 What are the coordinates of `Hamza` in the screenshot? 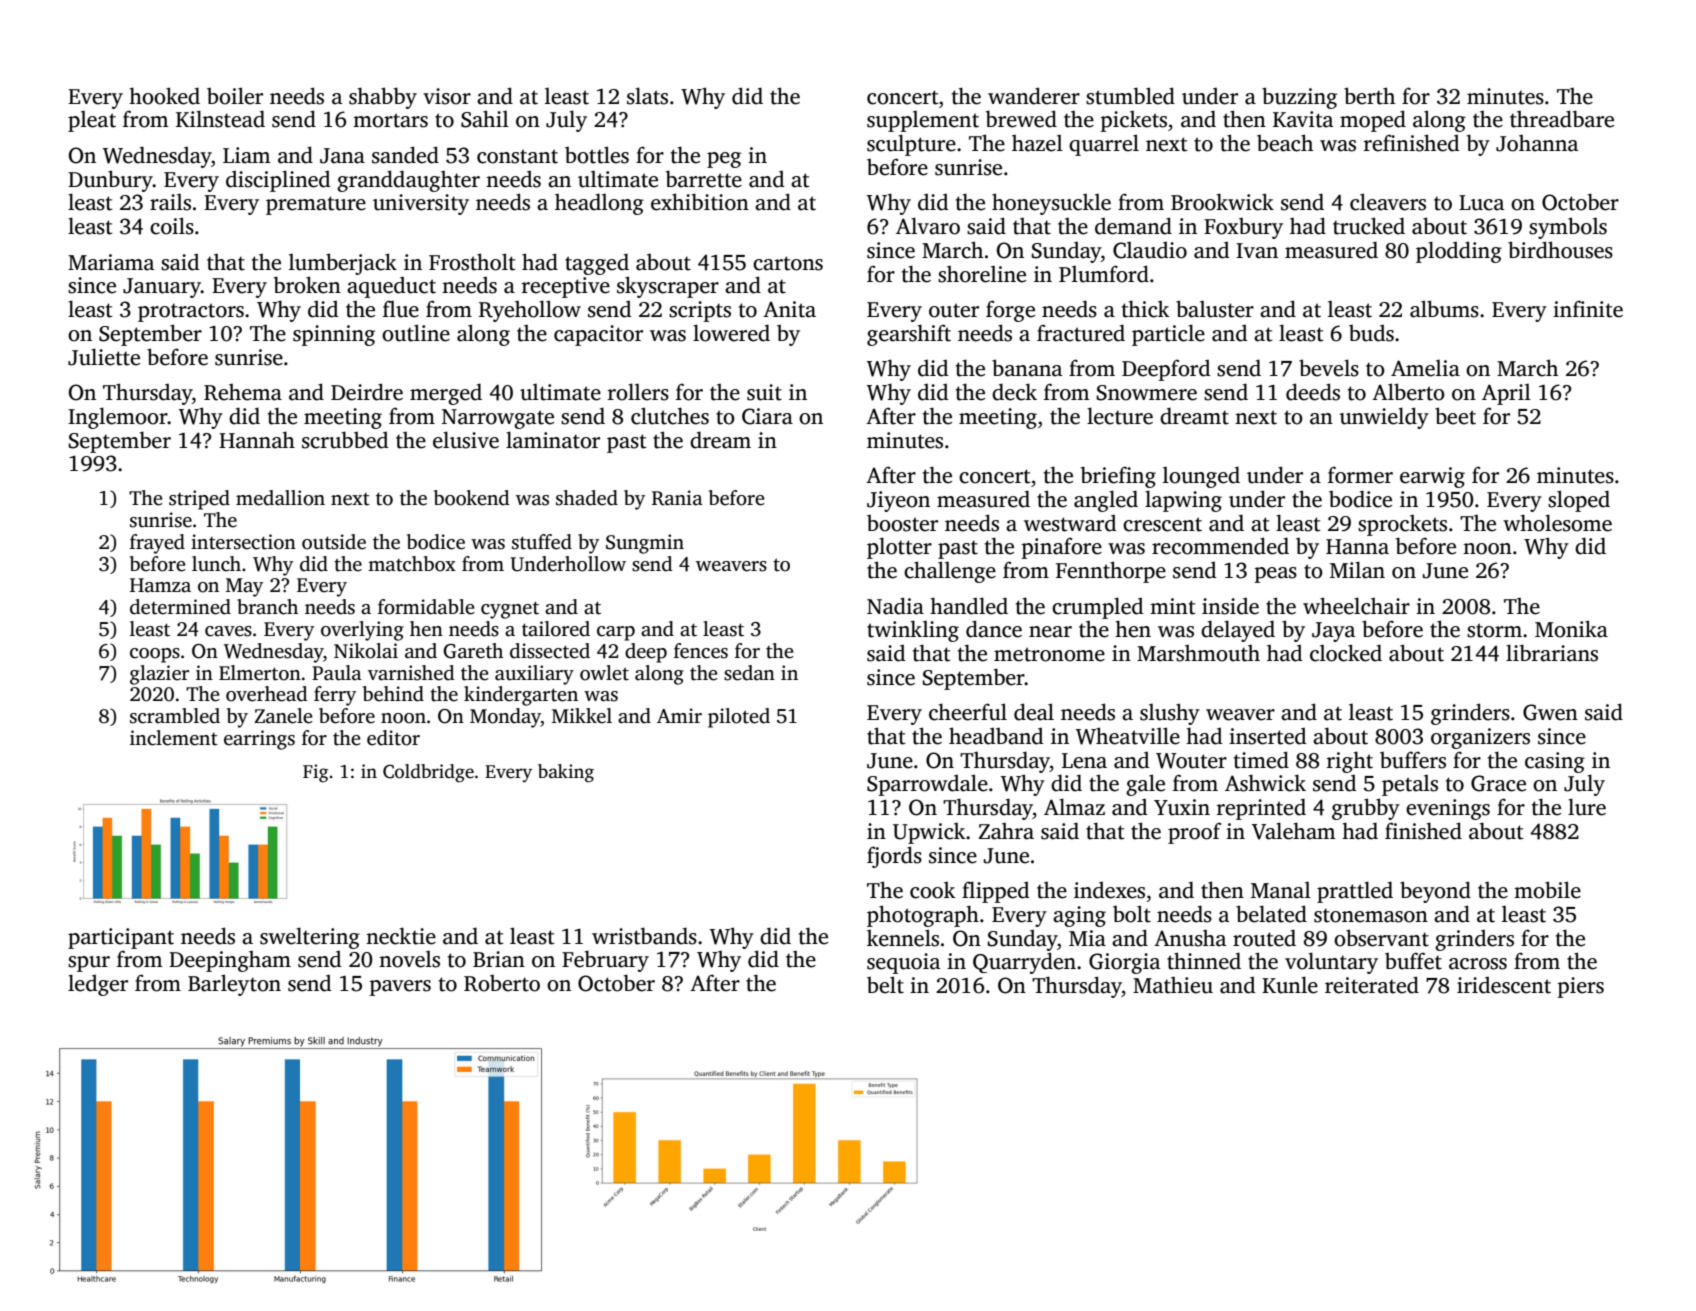 It's located at (160, 585).
